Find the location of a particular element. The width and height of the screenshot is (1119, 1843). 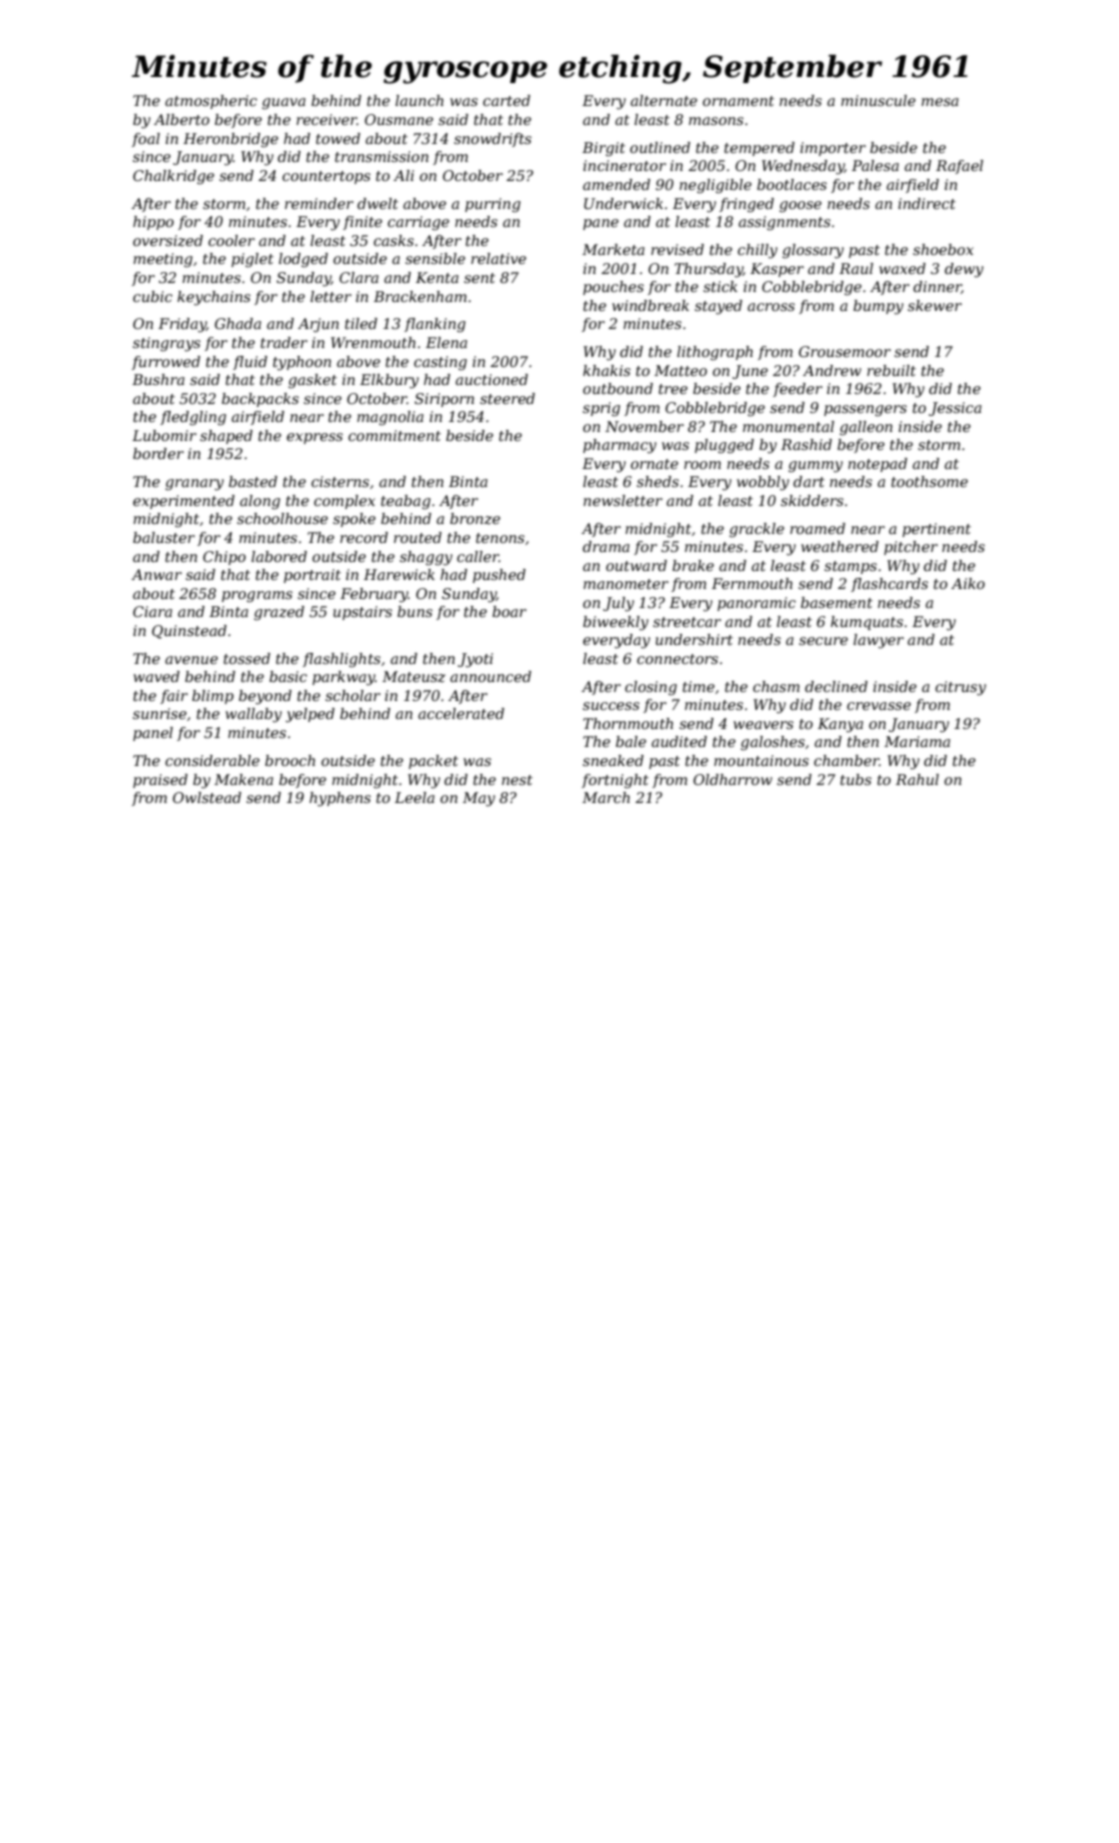

Owlstead is located at coordinates (207, 797).
